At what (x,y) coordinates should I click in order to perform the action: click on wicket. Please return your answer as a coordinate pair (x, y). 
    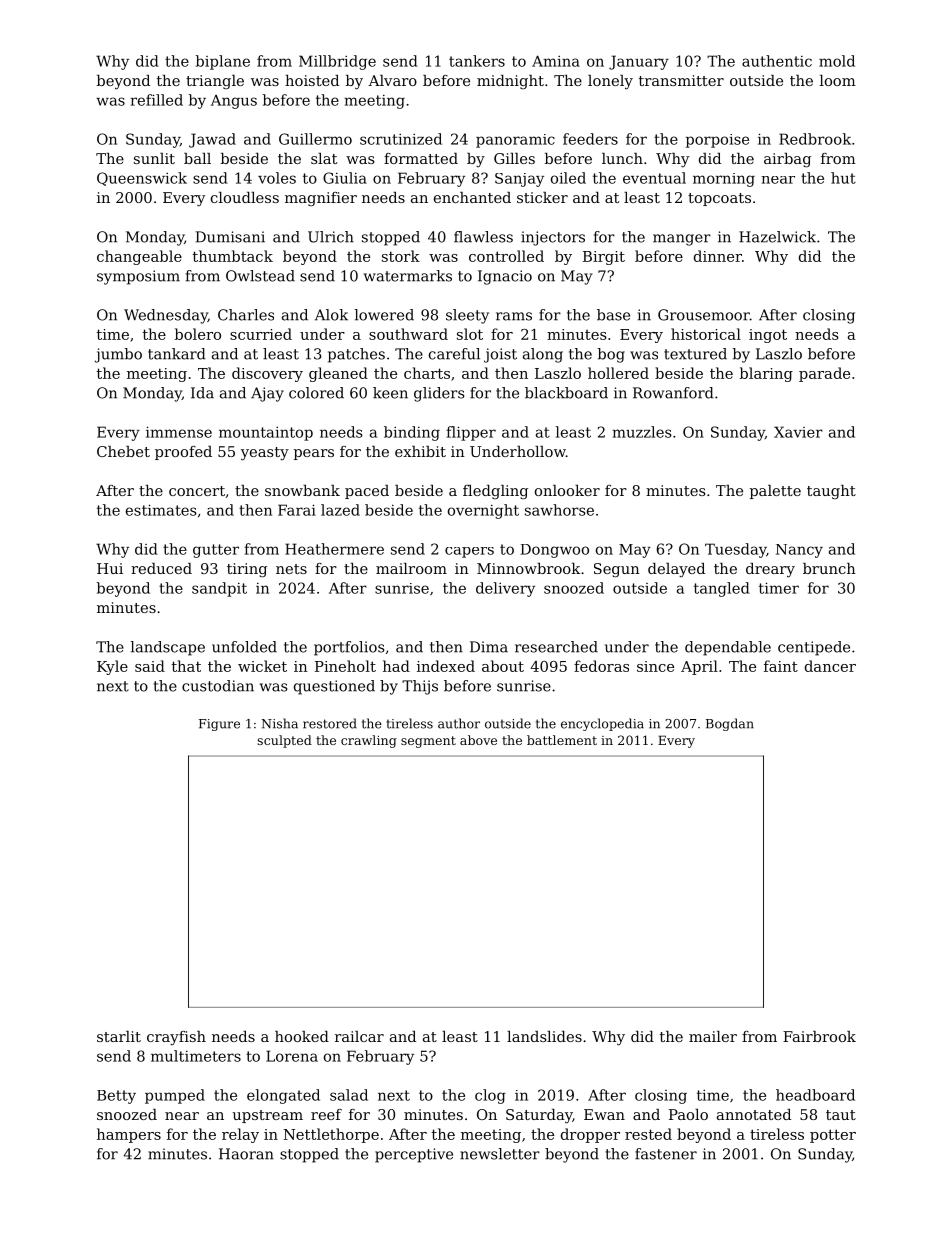
    Looking at the image, I should click on (262, 666).
